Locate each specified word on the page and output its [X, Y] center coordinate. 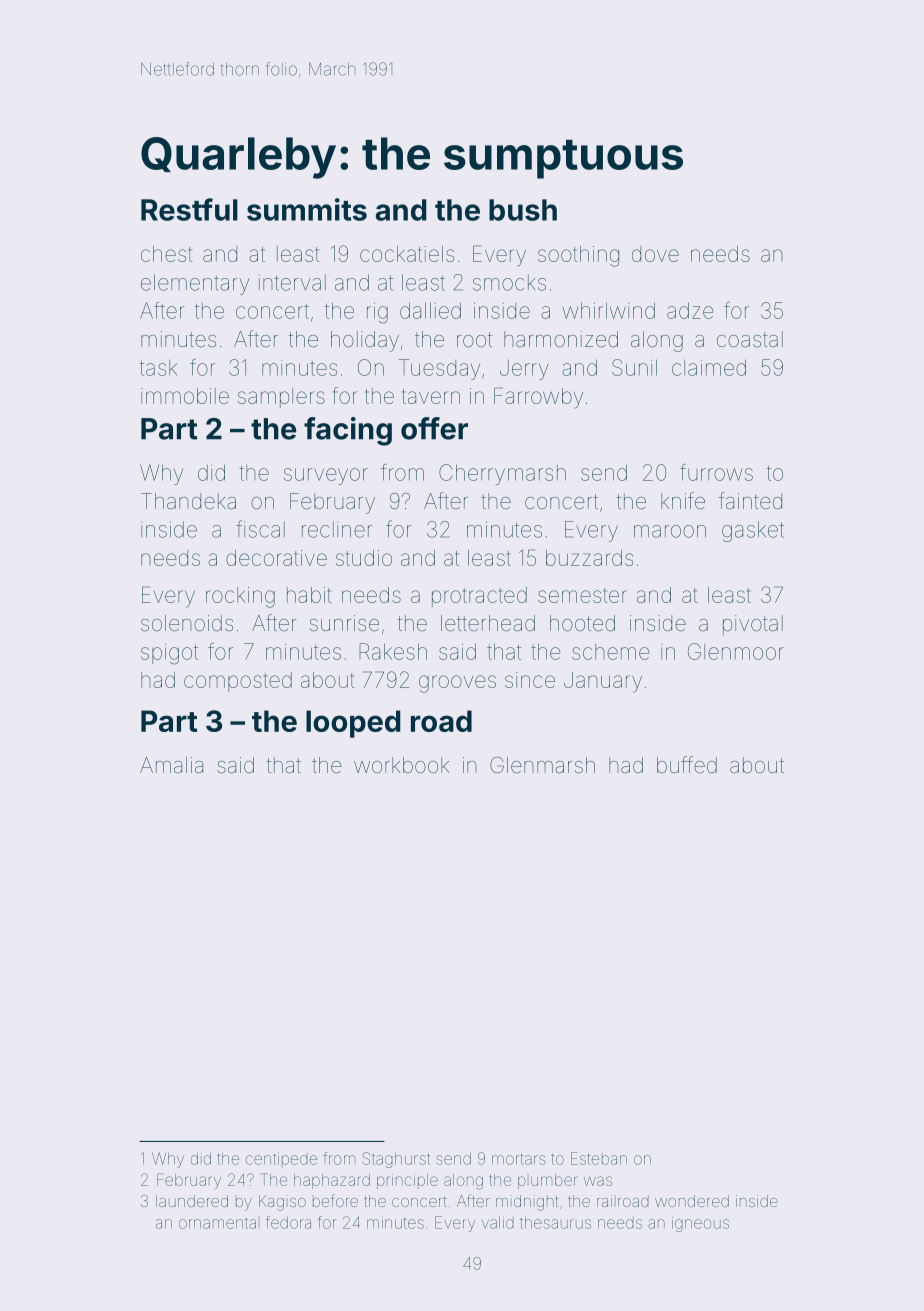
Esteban [599, 1158]
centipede [281, 1159]
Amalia [171, 765]
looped [353, 724]
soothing [578, 256]
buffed [687, 764]
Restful [189, 209]
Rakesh [393, 651]
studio [364, 558]
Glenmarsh [542, 765]
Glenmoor [736, 651]
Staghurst [396, 1160]
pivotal [753, 625]
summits [307, 209]
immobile [185, 396]
